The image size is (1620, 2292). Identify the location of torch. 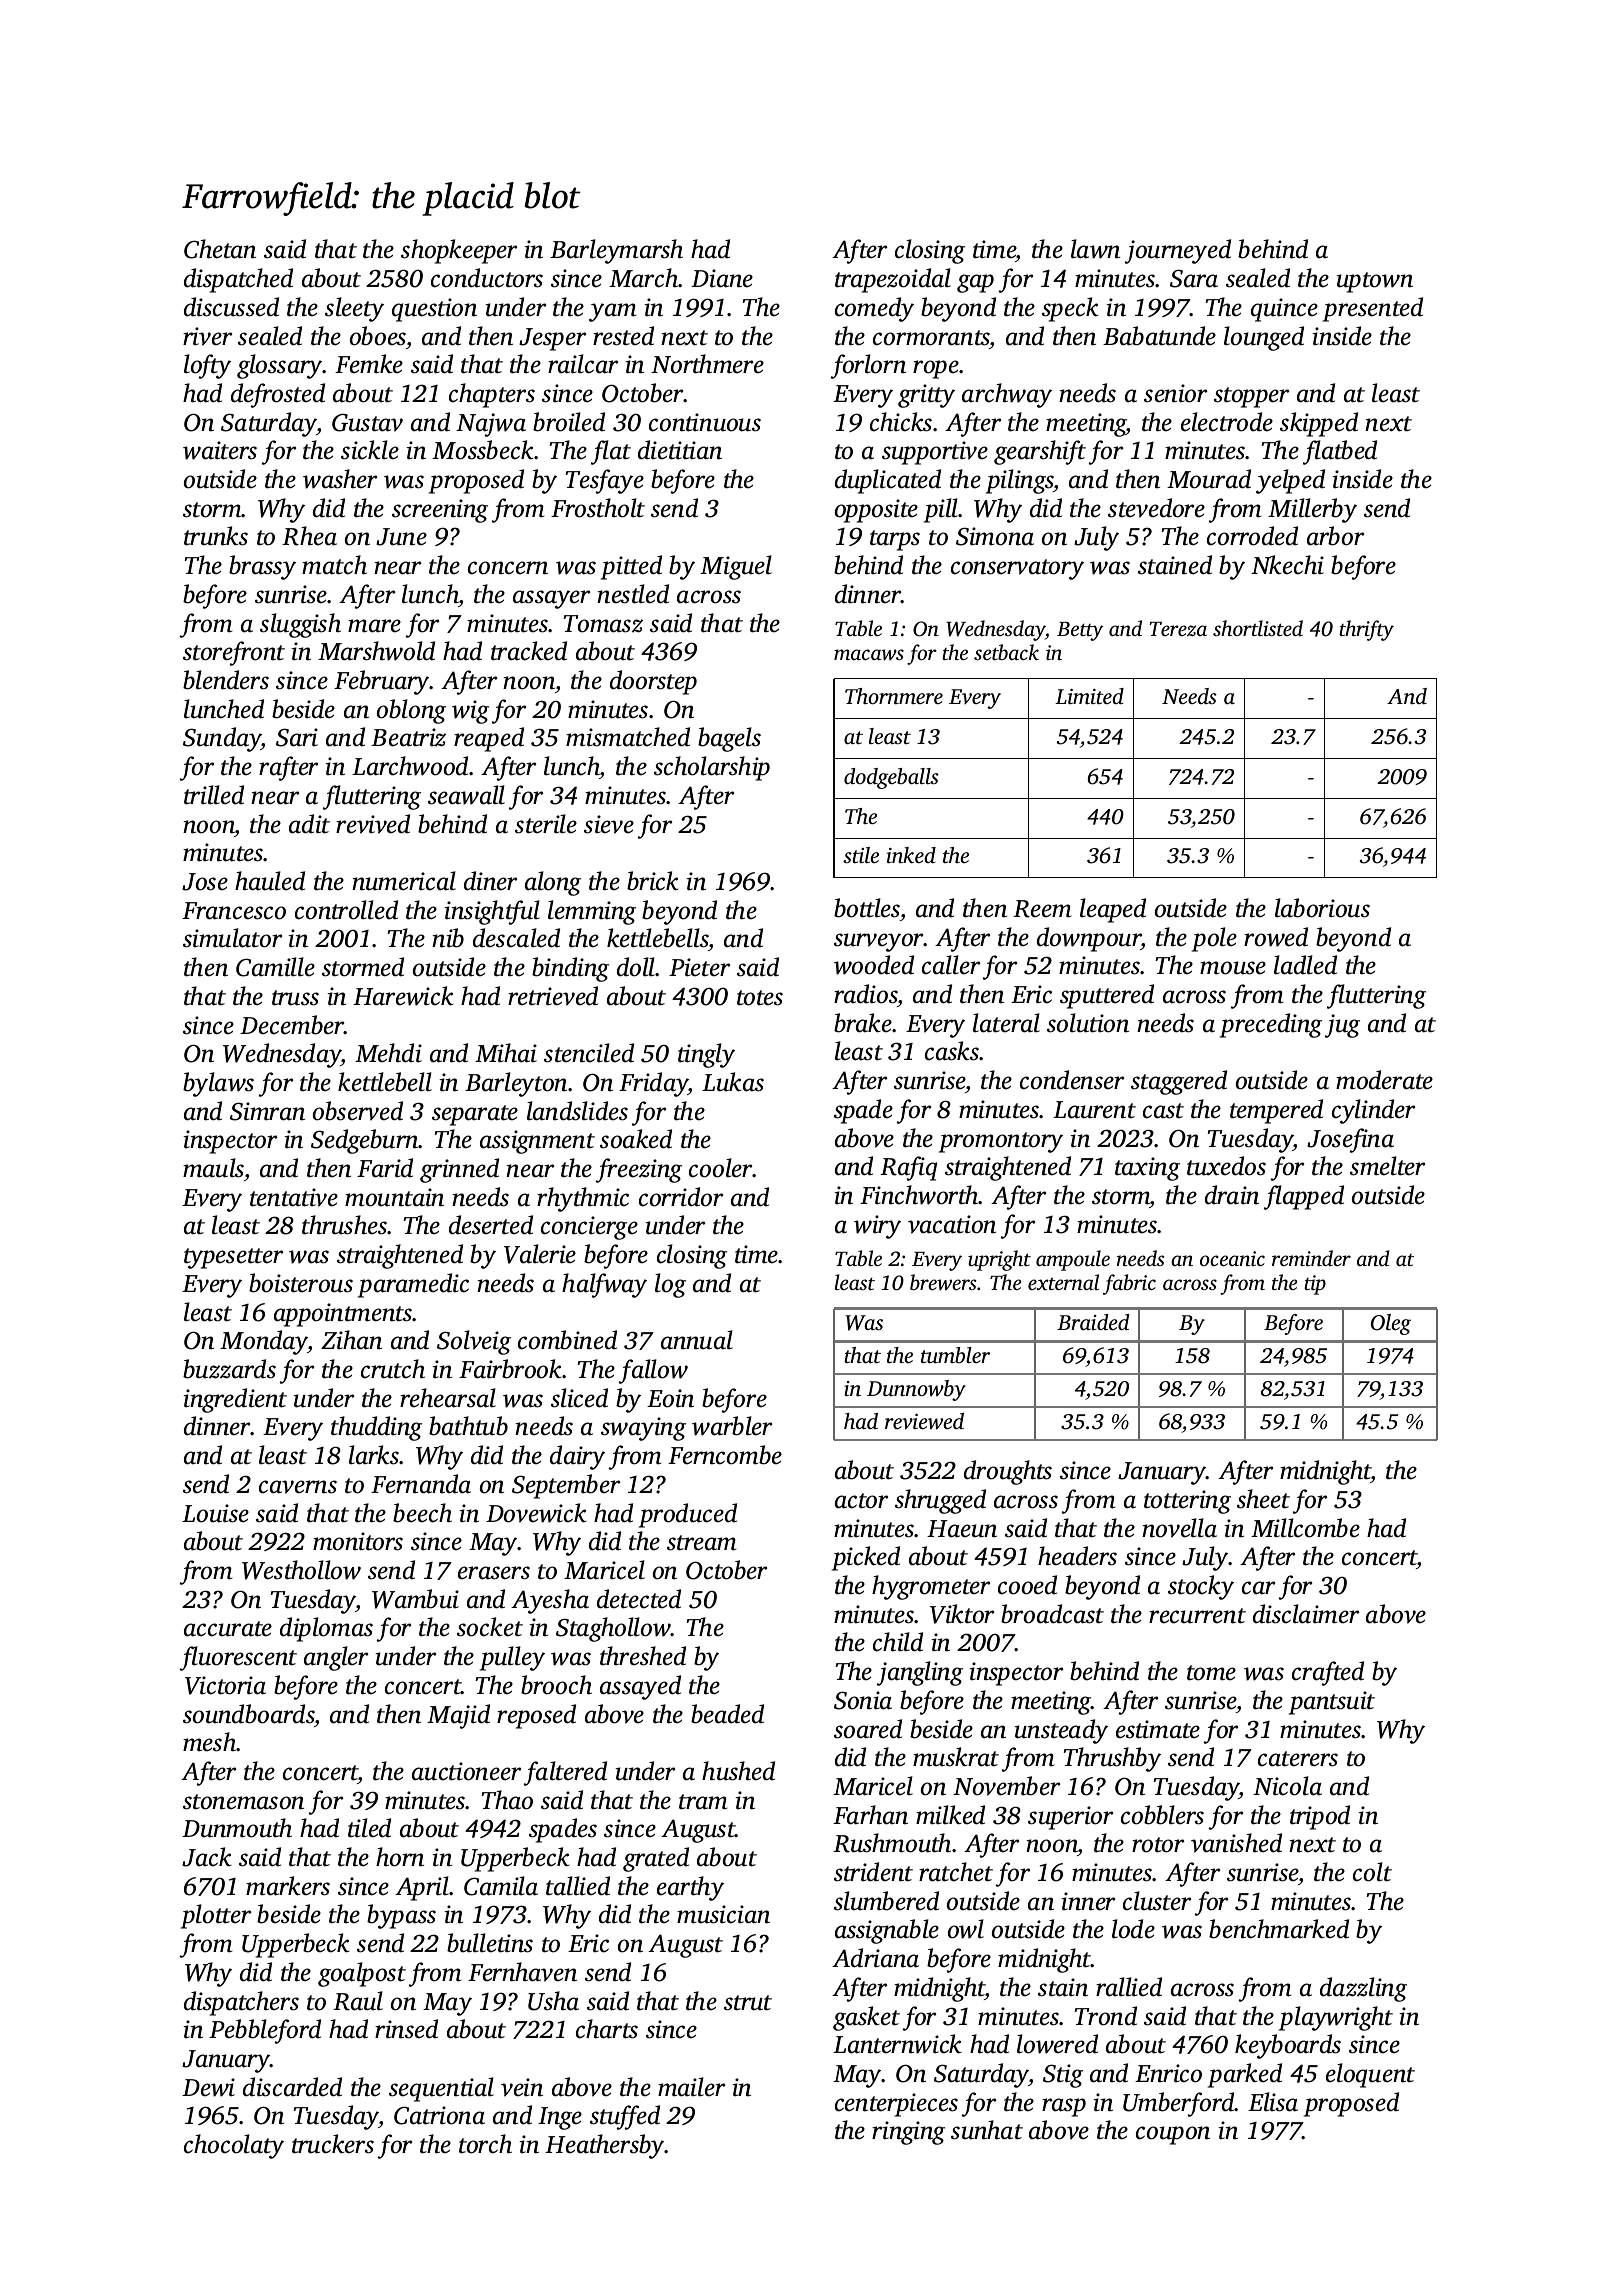
(485, 2144).
